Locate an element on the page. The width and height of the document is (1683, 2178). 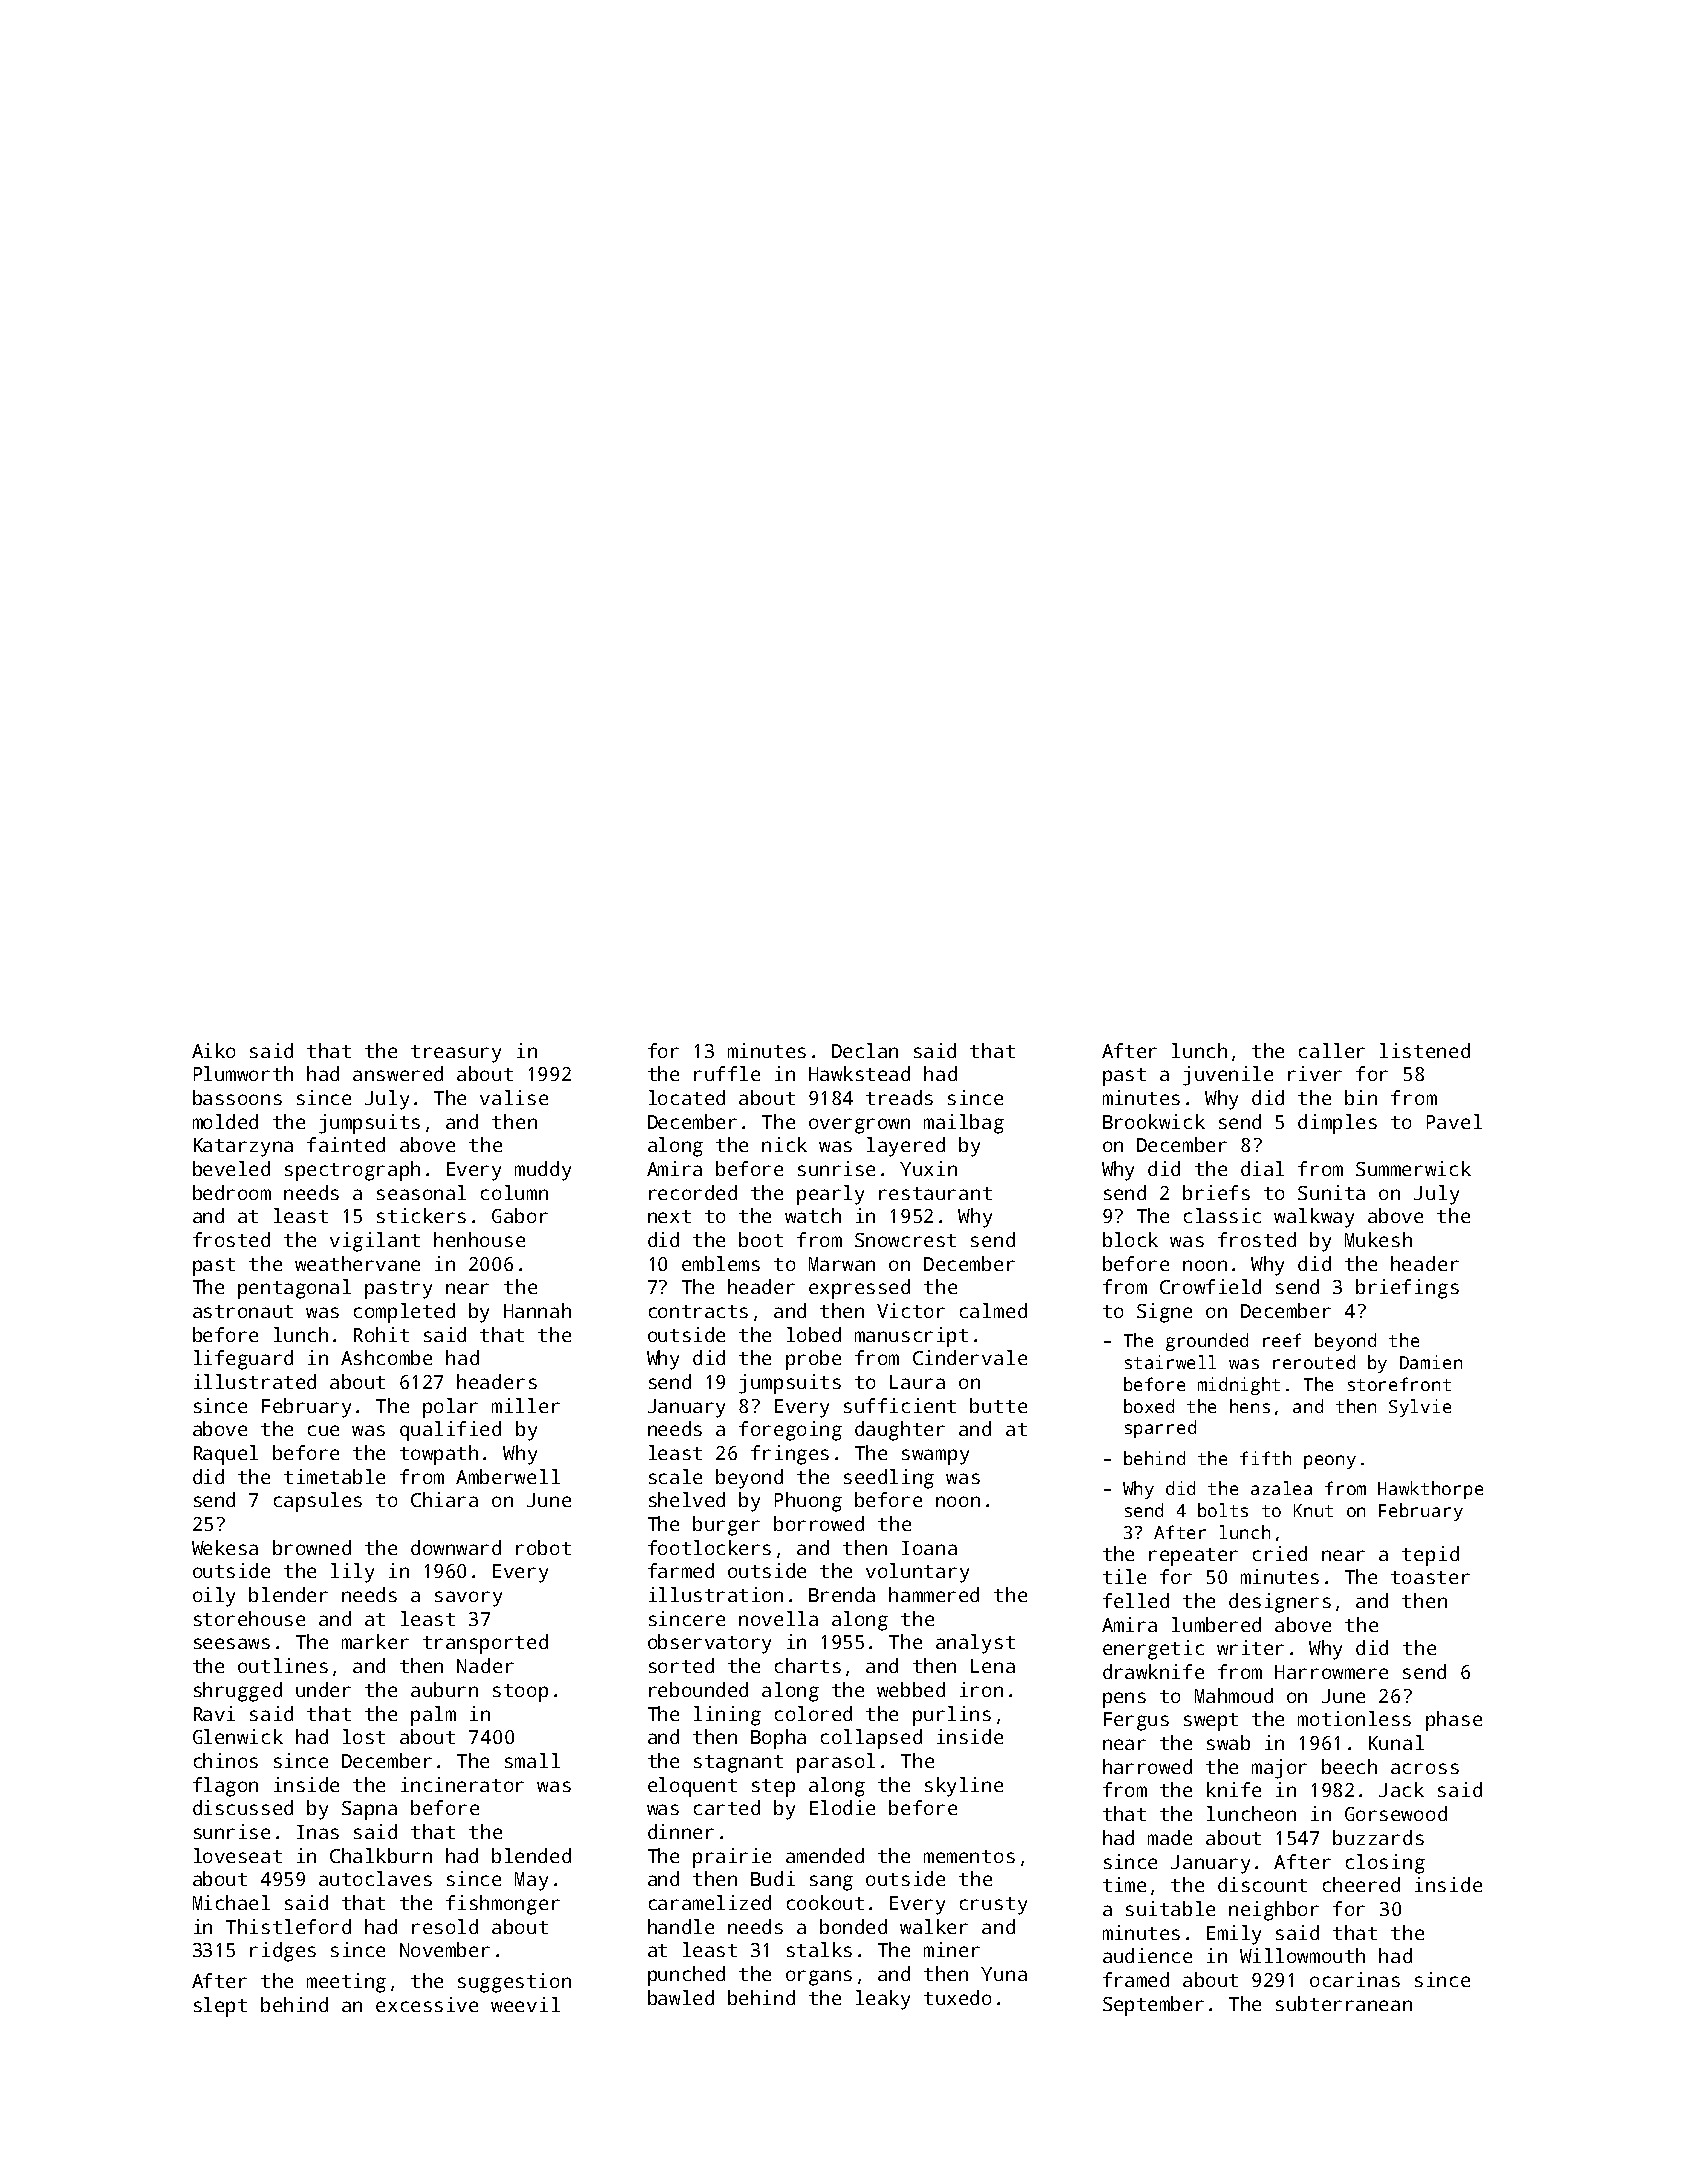
caller is located at coordinates (1332, 1050).
